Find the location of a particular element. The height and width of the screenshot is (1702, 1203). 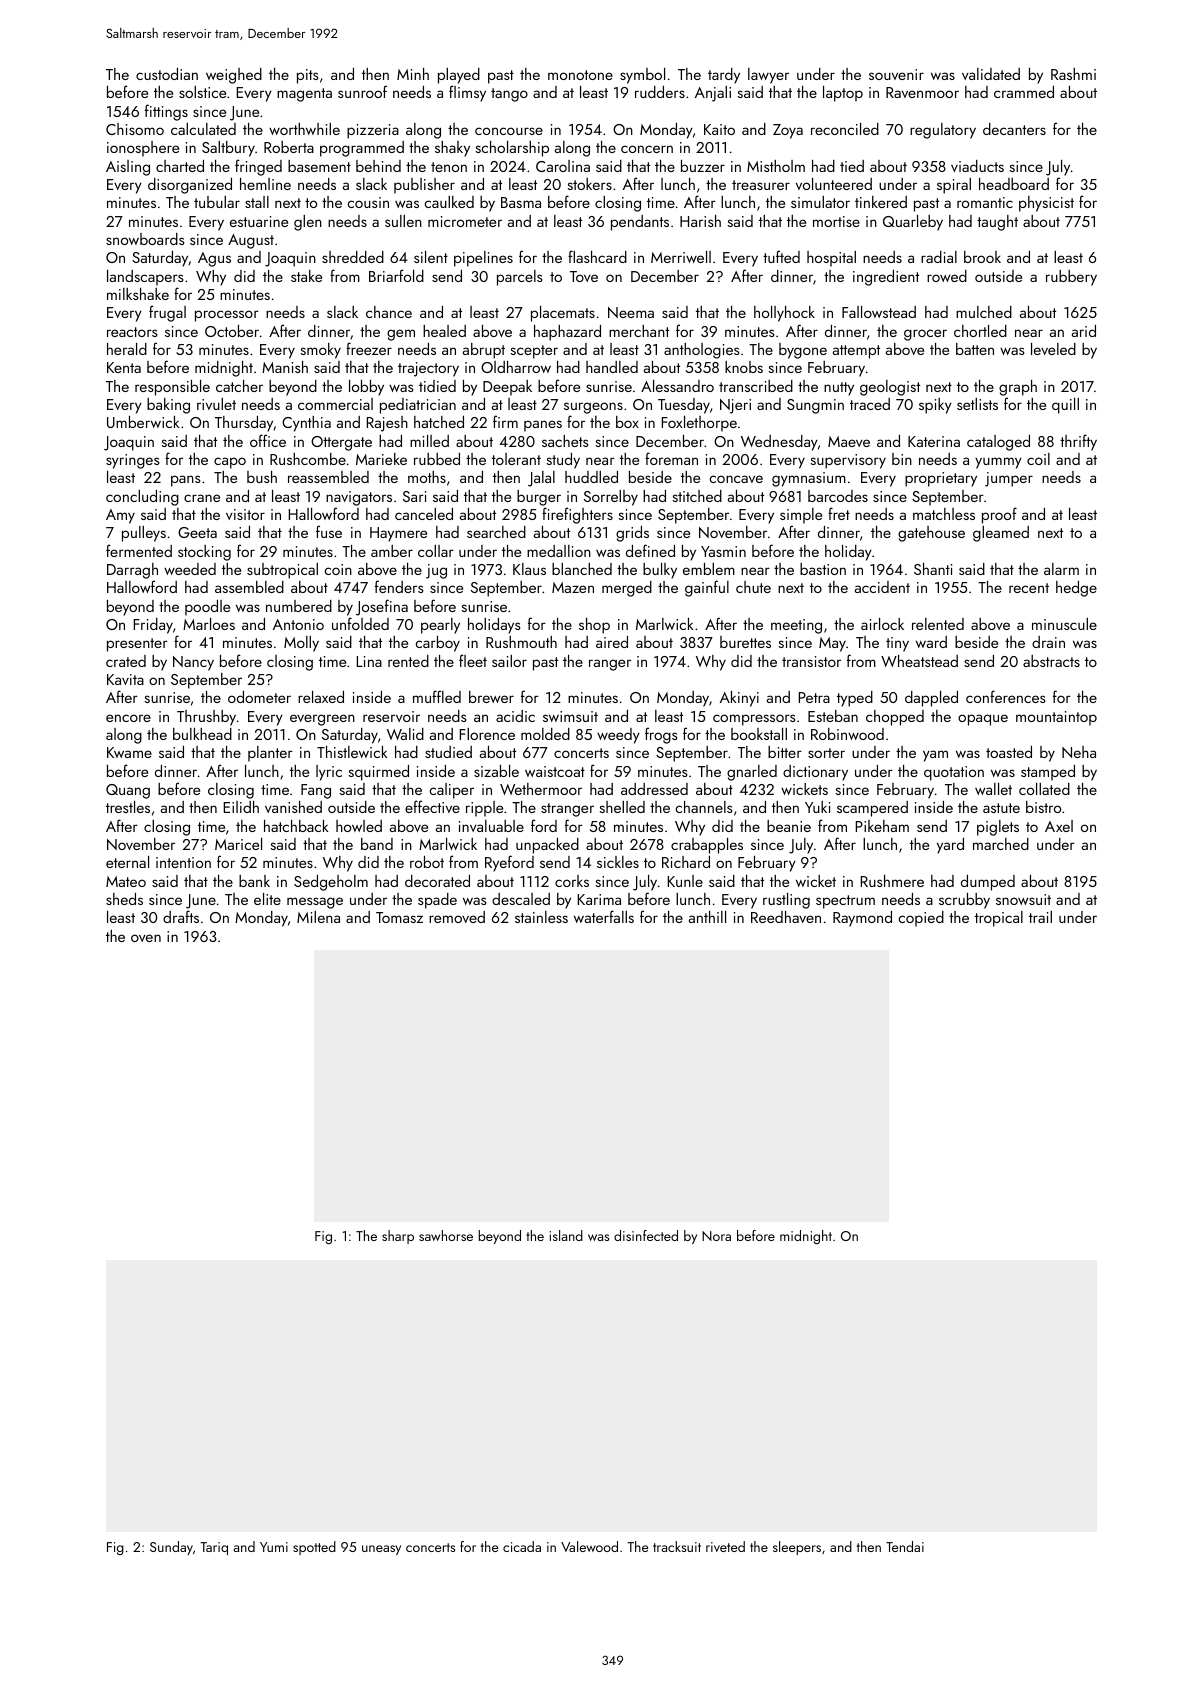

island is located at coordinates (566, 1235).
